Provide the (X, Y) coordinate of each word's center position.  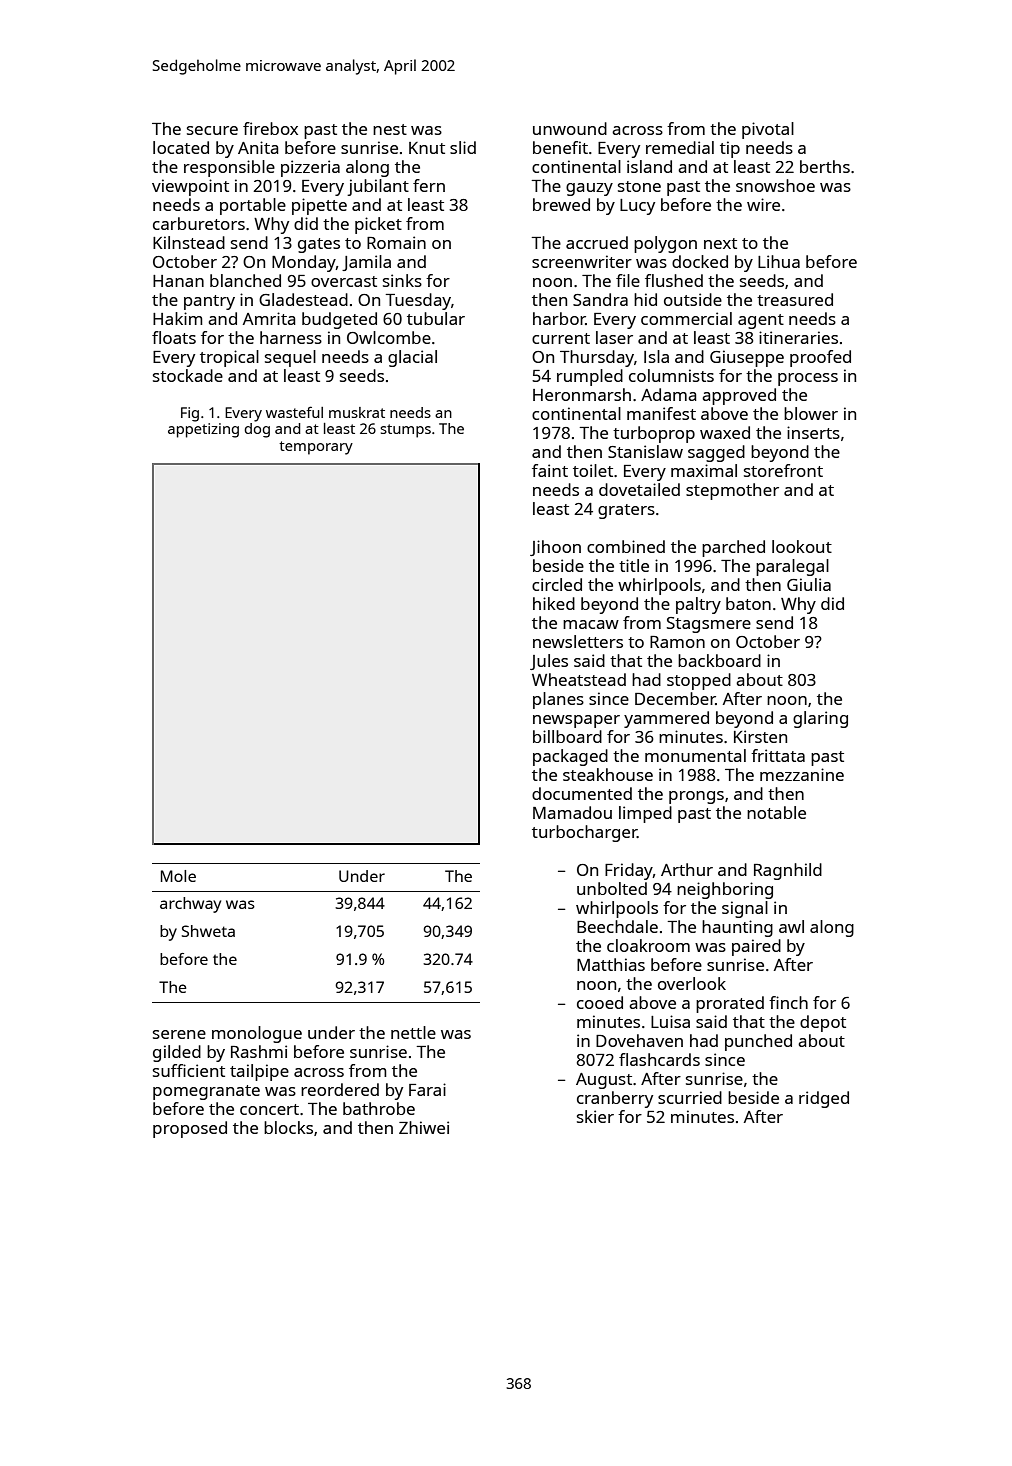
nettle (413, 1032)
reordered (340, 1089)
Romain (396, 242)
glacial (412, 358)
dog (257, 430)
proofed (820, 358)
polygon (665, 244)
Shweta (208, 931)
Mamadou (572, 812)
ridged (824, 1099)
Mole (178, 876)
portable (253, 206)
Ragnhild (788, 871)
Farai (427, 1089)
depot (823, 1023)
